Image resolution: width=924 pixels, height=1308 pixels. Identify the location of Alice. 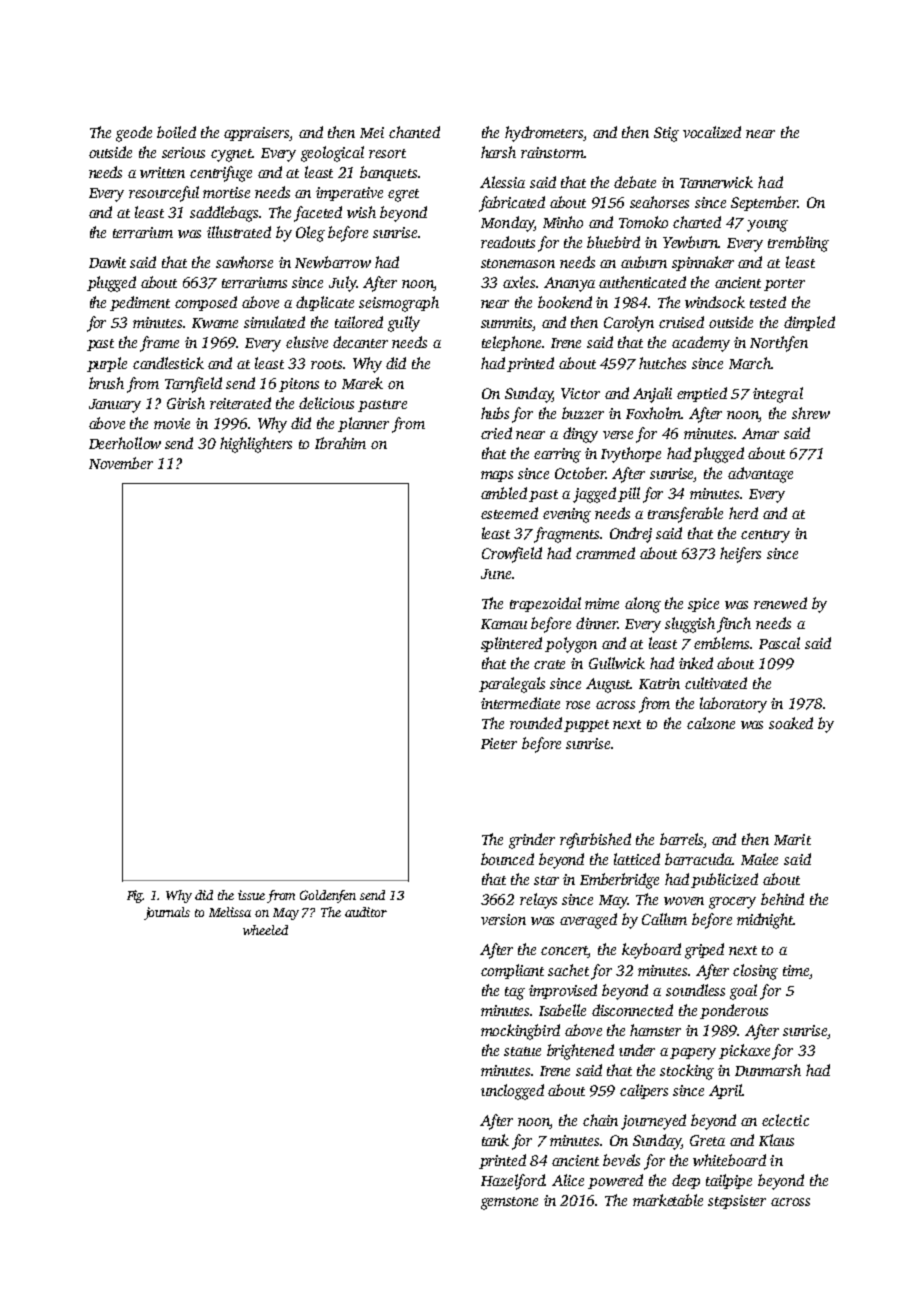
(568, 1180).
